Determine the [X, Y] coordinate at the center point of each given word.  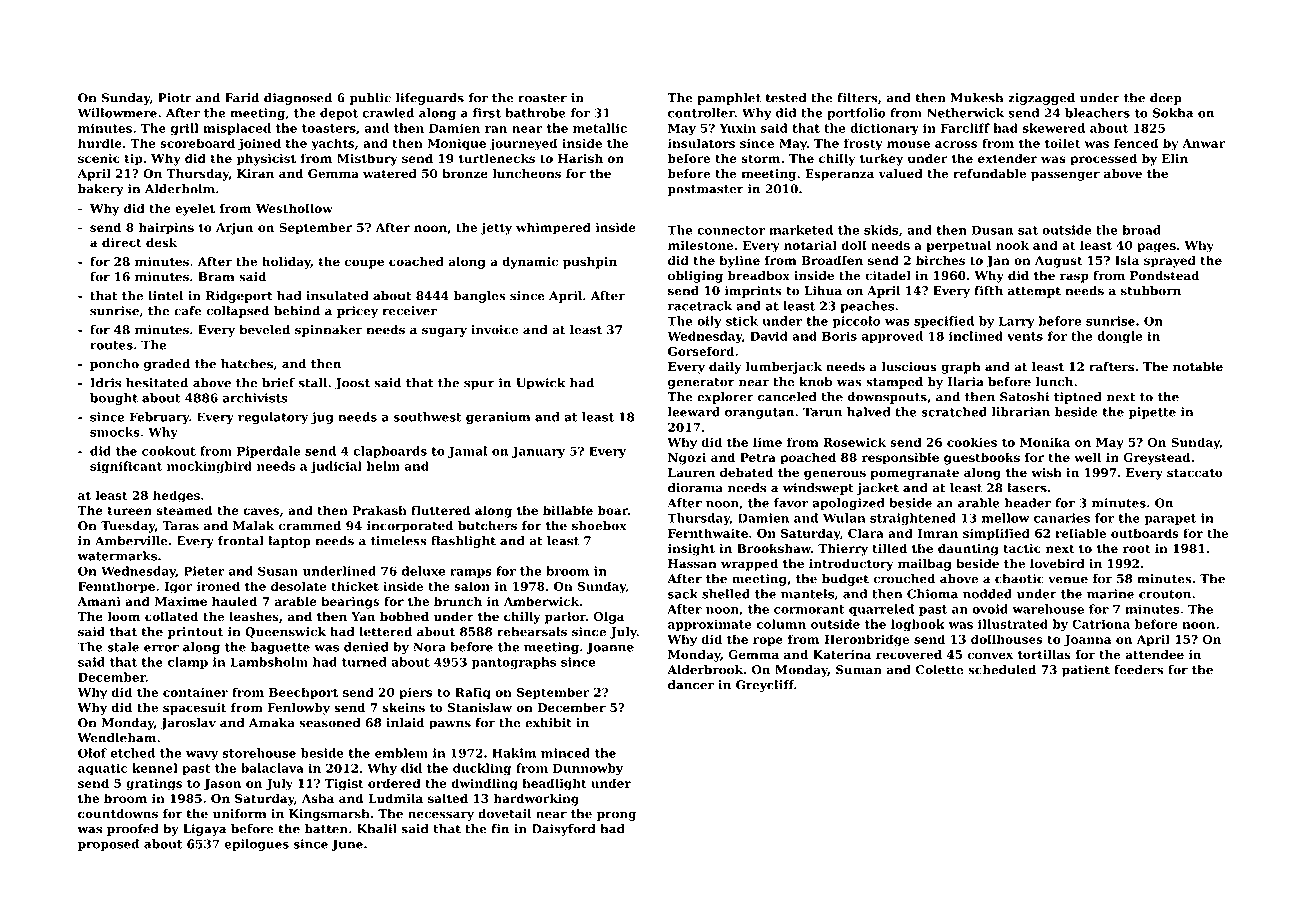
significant [126, 467]
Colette [940, 670]
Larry [1017, 322]
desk [161, 243]
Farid [242, 98]
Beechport [303, 693]
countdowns [118, 814]
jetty [496, 229]
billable [568, 510]
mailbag [924, 565]
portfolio [856, 114]
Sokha [1173, 113]
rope [768, 642]
